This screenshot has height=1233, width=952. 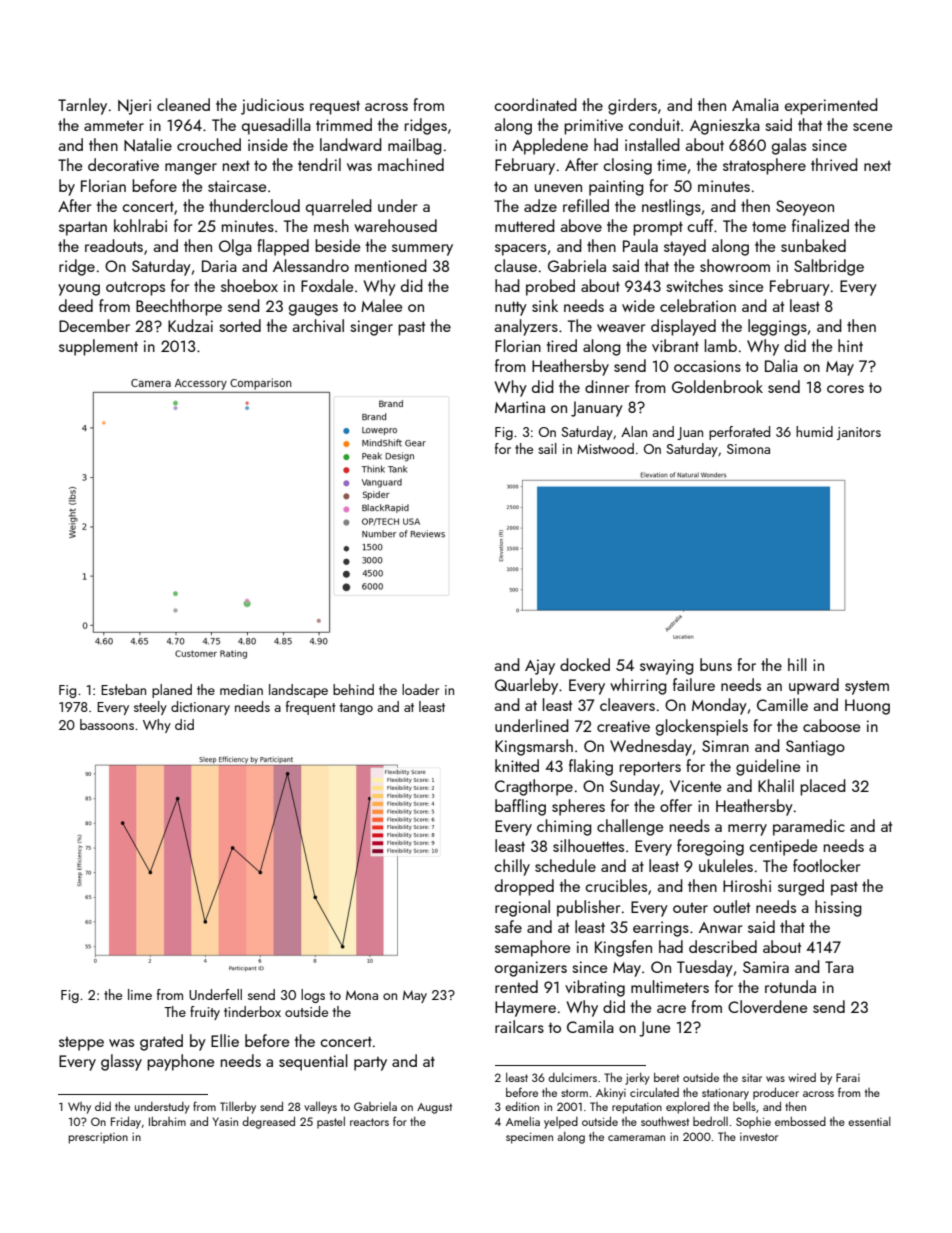 What do you see at coordinates (369, 1122) in the screenshot?
I see `reactors` at bounding box center [369, 1122].
